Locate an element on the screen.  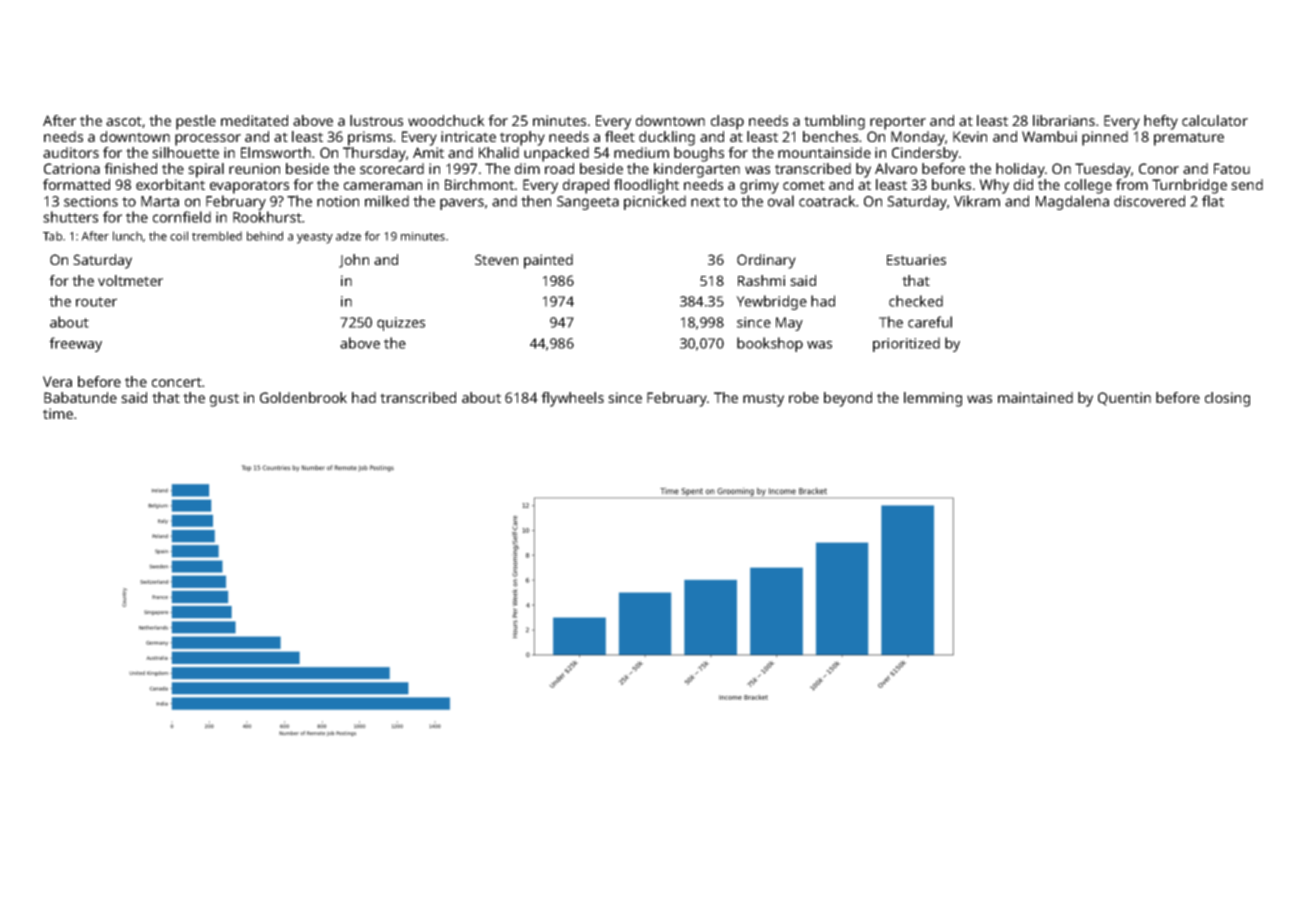
voltmeter is located at coordinates (130, 280).
